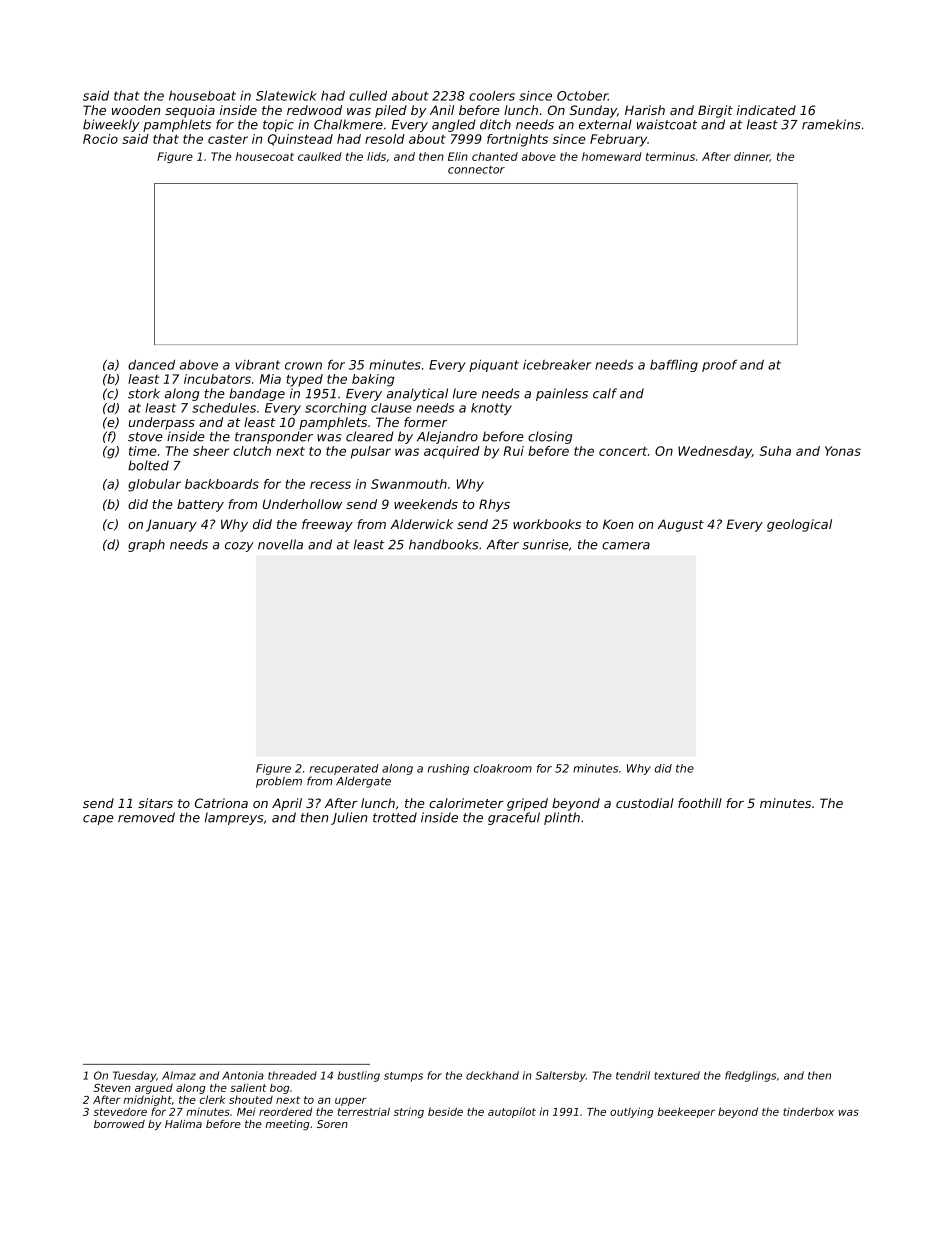  Describe the element at coordinates (257, 394) in the document. I see `bandage` at that location.
